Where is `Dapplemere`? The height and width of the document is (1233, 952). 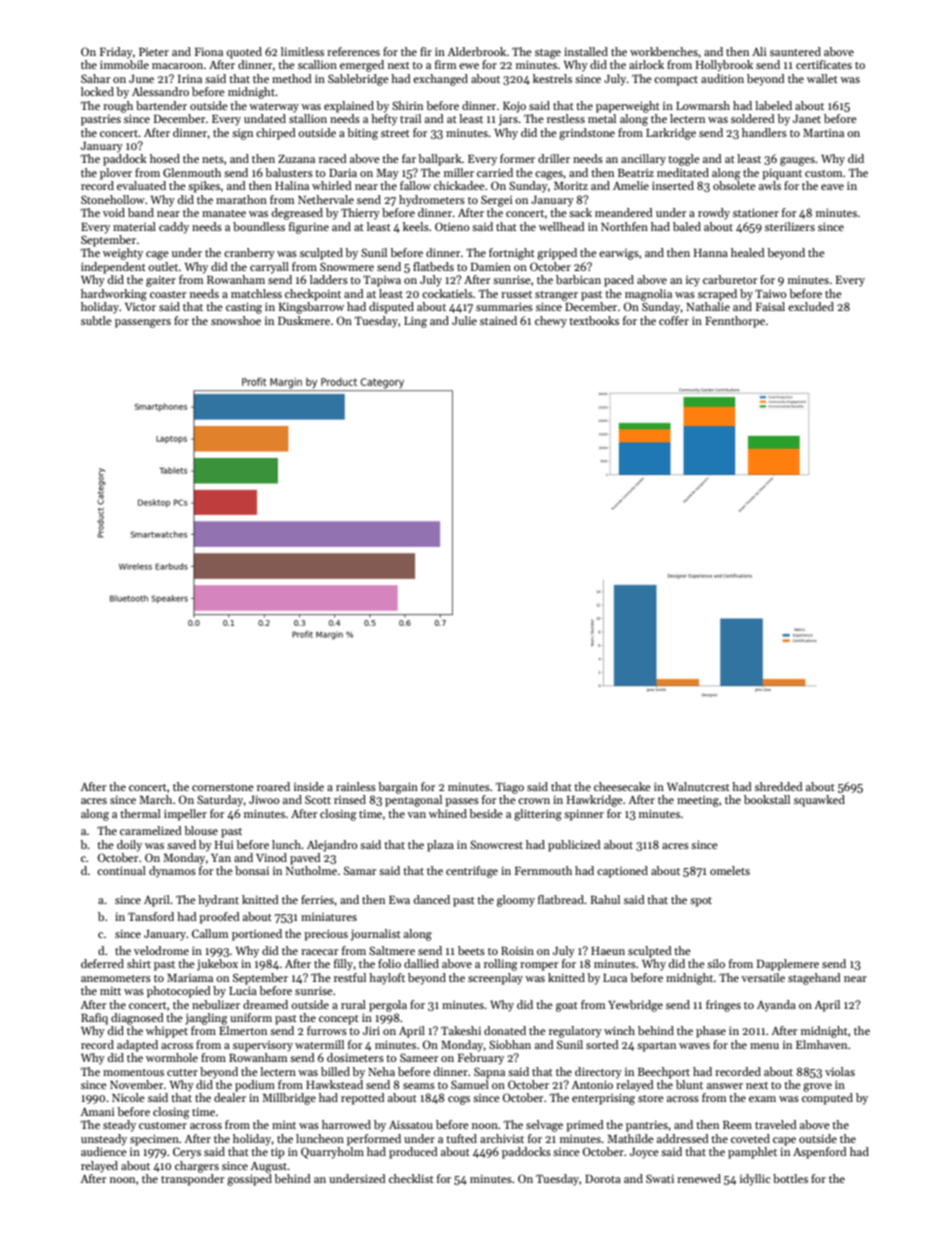 Dapplemere is located at coordinates (788, 965).
